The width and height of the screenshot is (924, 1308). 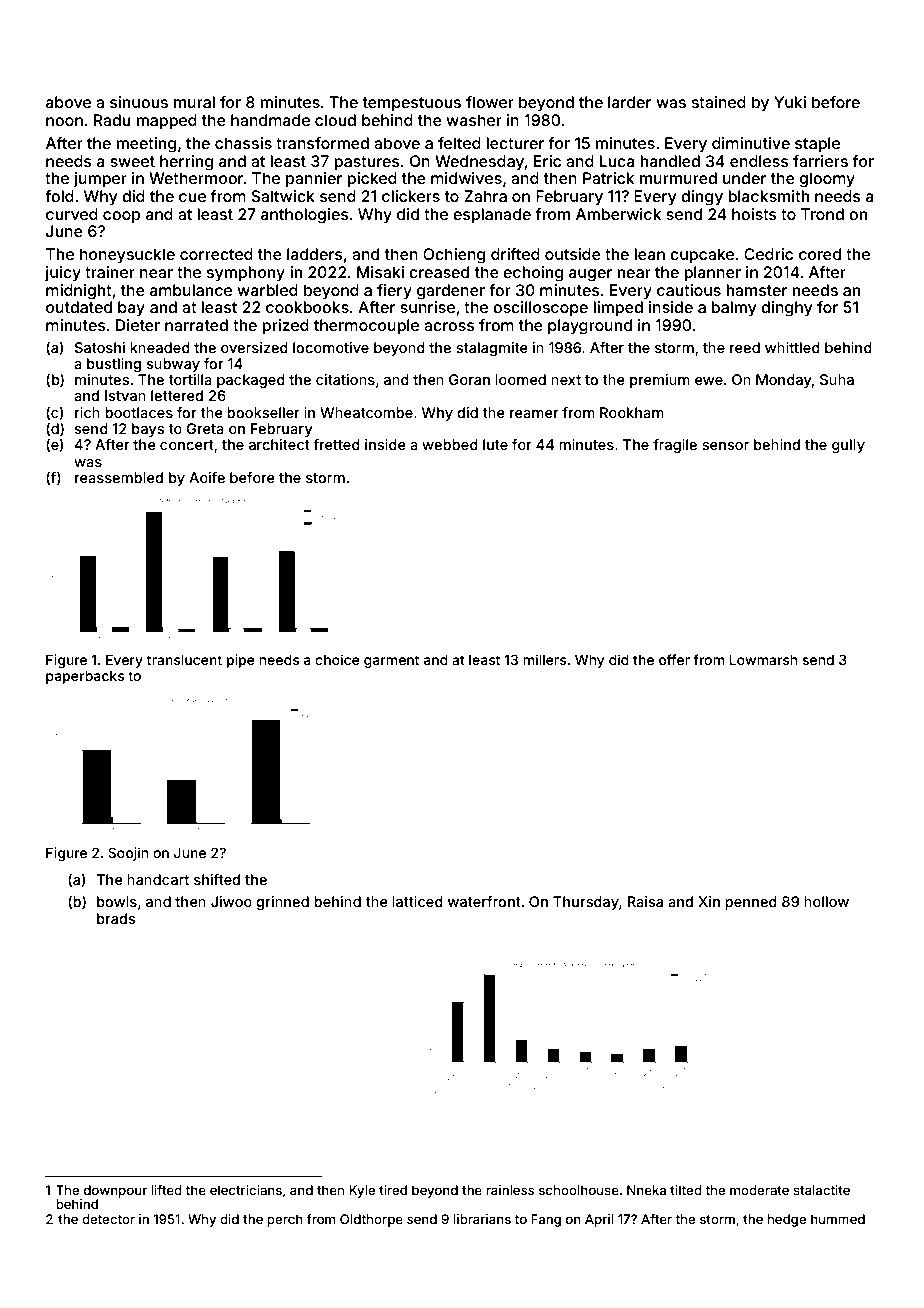 I want to click on Trond, so click(x=822, y=214).
